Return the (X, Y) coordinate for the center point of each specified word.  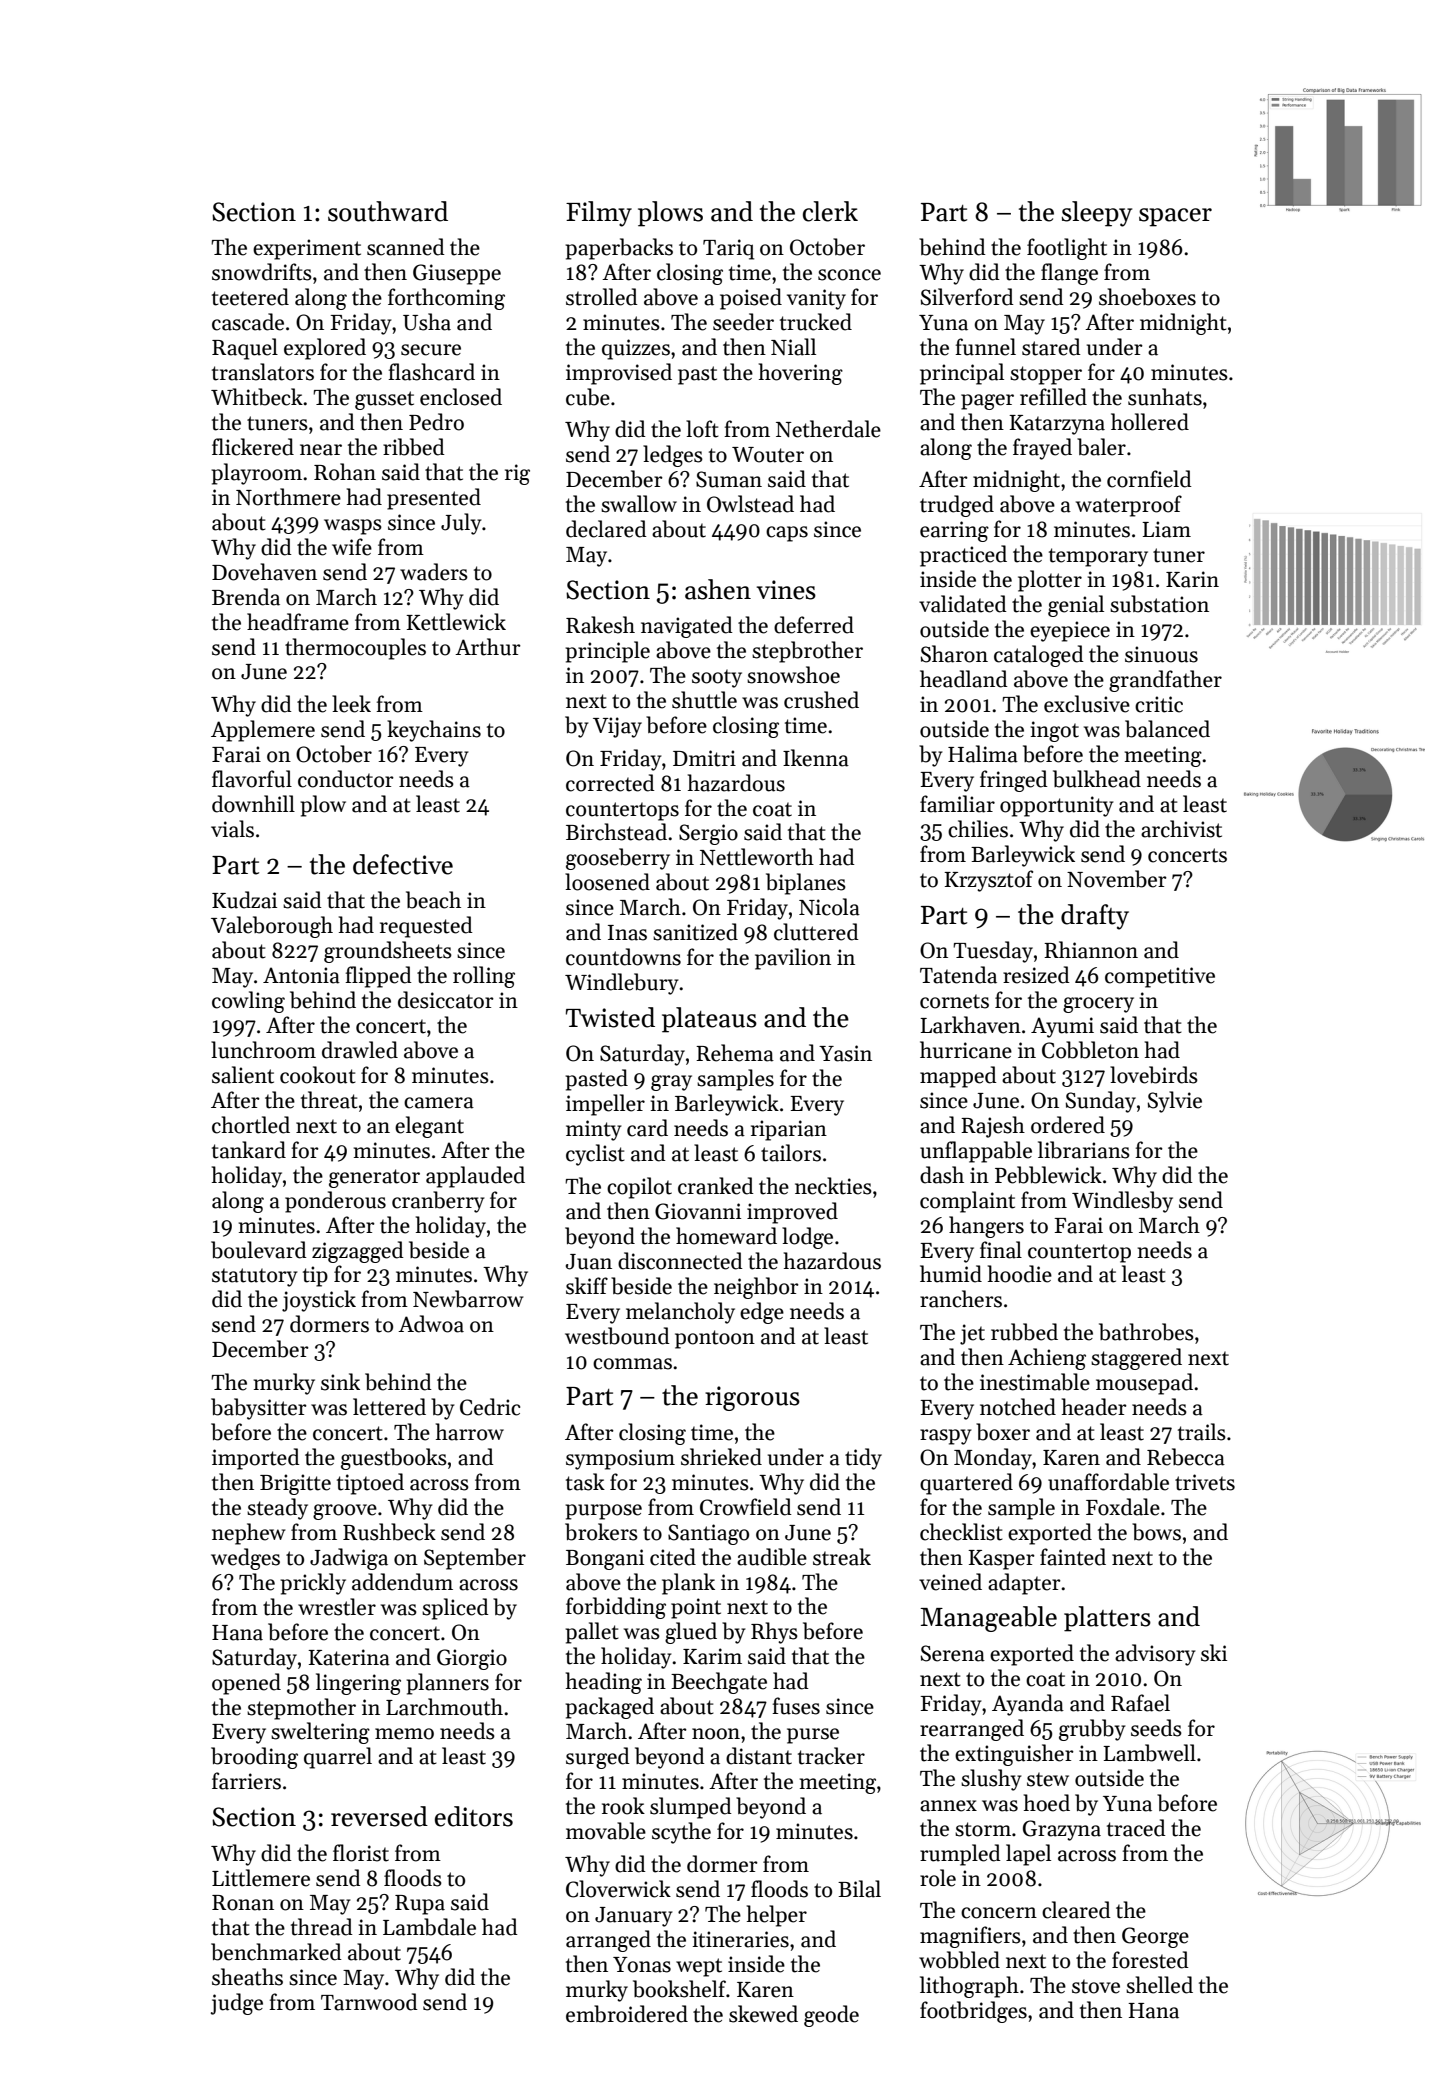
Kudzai (244, 900)
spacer (1175, 217)
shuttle (704, 700)
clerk (830, 211)
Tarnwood (369, 2002)
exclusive (1087, 704)
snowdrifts (262, 272)
